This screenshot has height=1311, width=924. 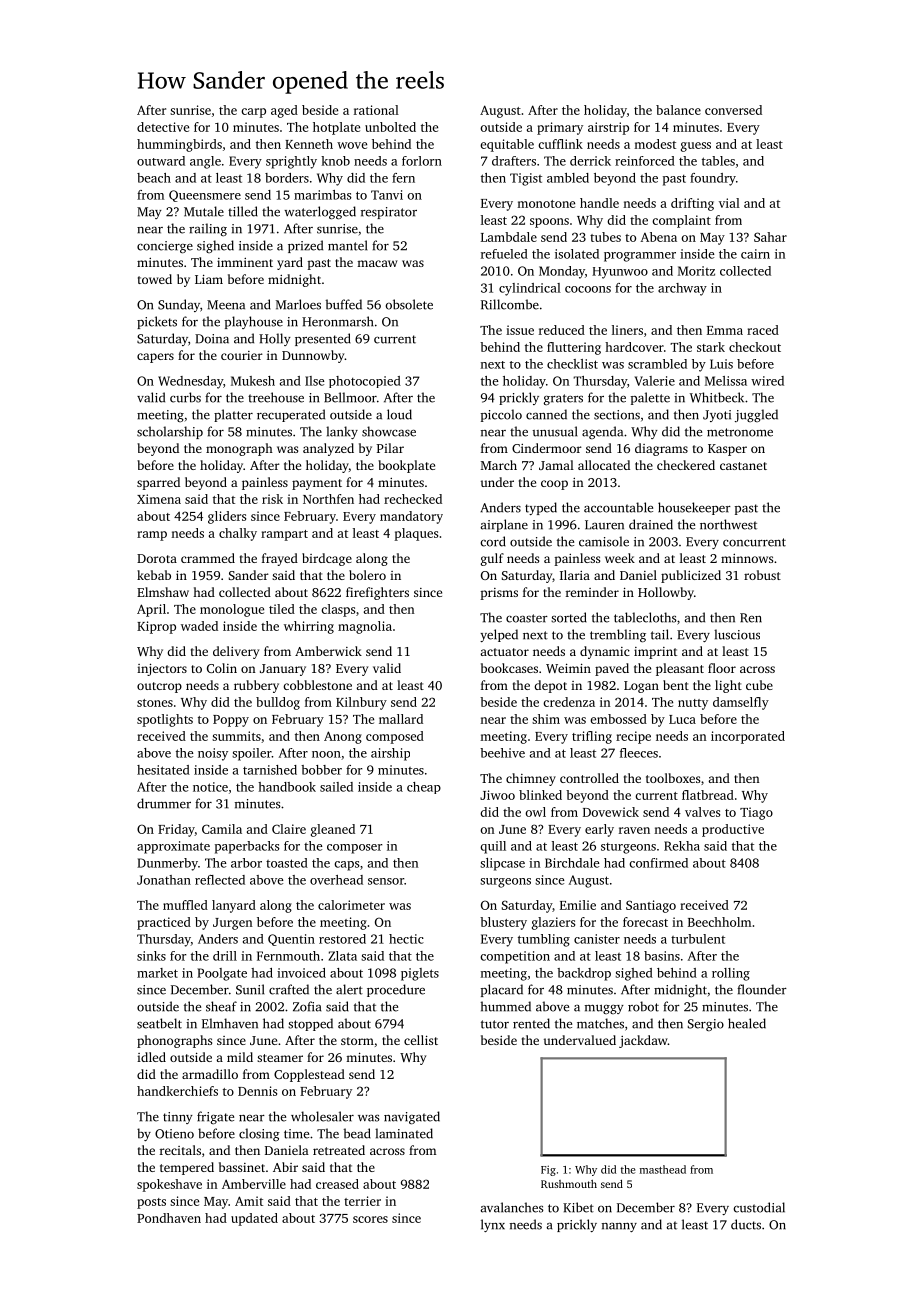 What do you see at coordinates (507, 145) in the screenshot?
I see `equitable` at bounding box center [507, 145].
